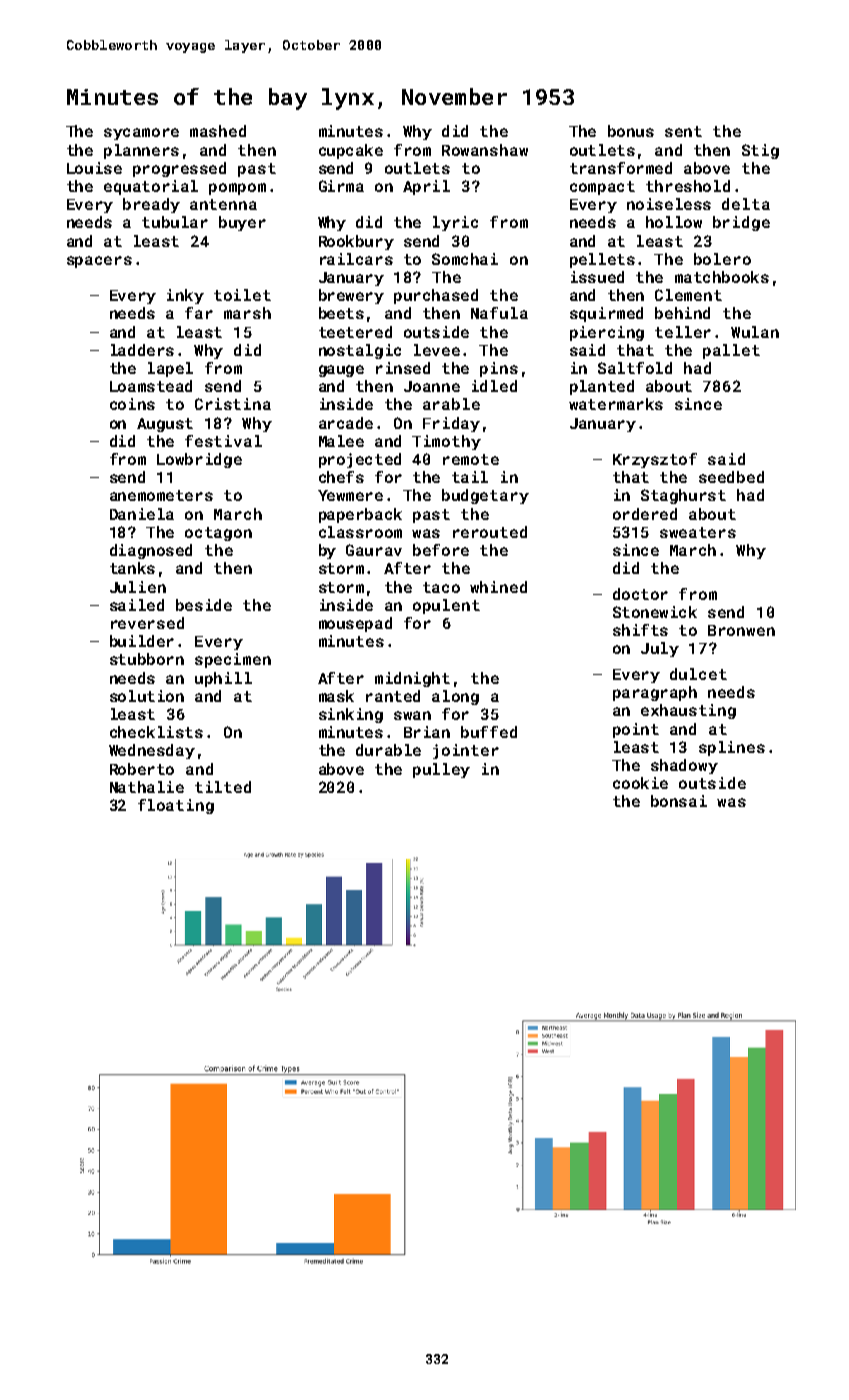 The width and height of the document is (849, 1400). I want to click on lapel, so click(170, 369).
